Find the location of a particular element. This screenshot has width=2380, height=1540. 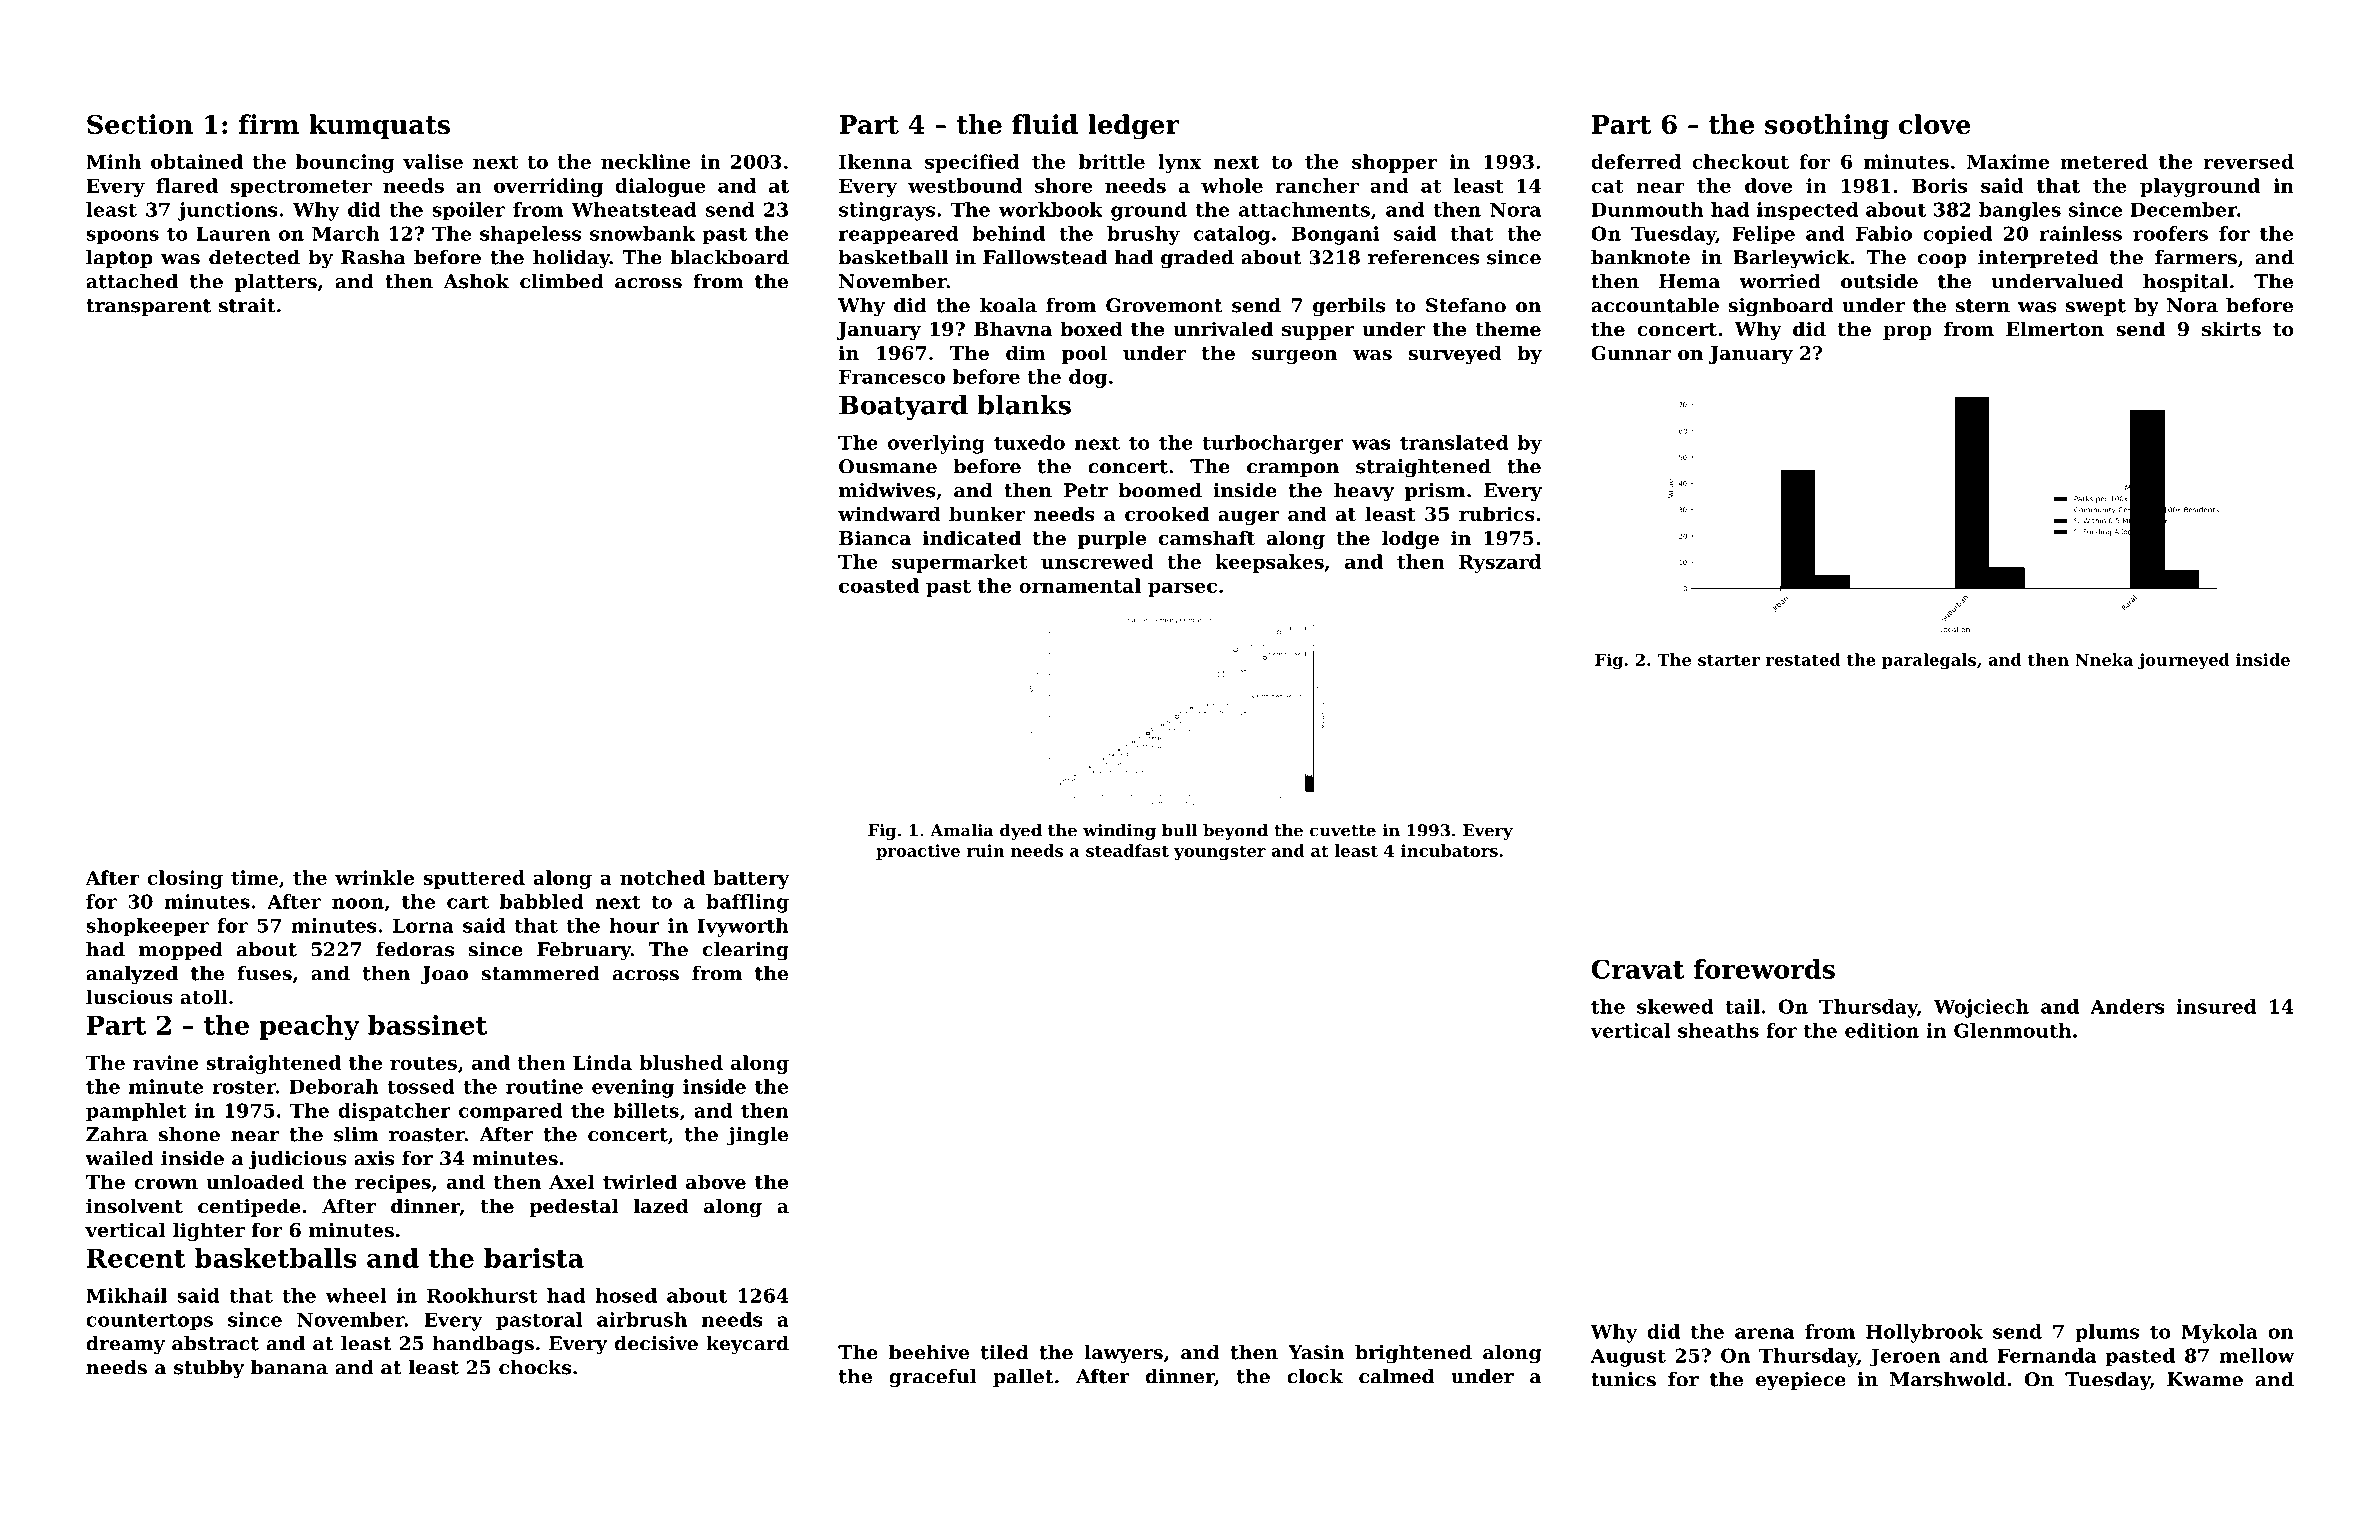

Cravat is located at coordinates (1638, 969).
